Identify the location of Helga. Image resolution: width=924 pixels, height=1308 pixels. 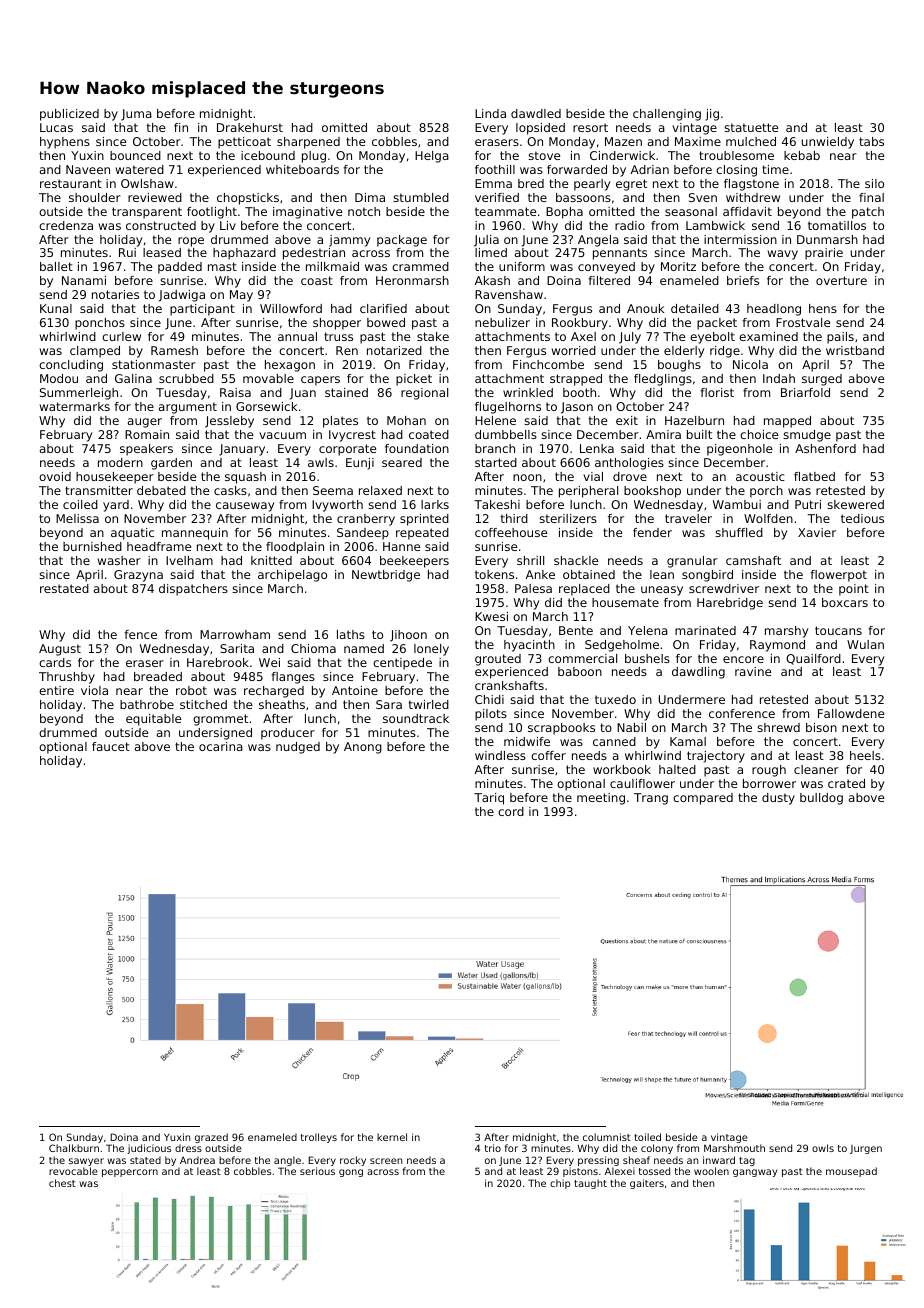
(432, 157).
